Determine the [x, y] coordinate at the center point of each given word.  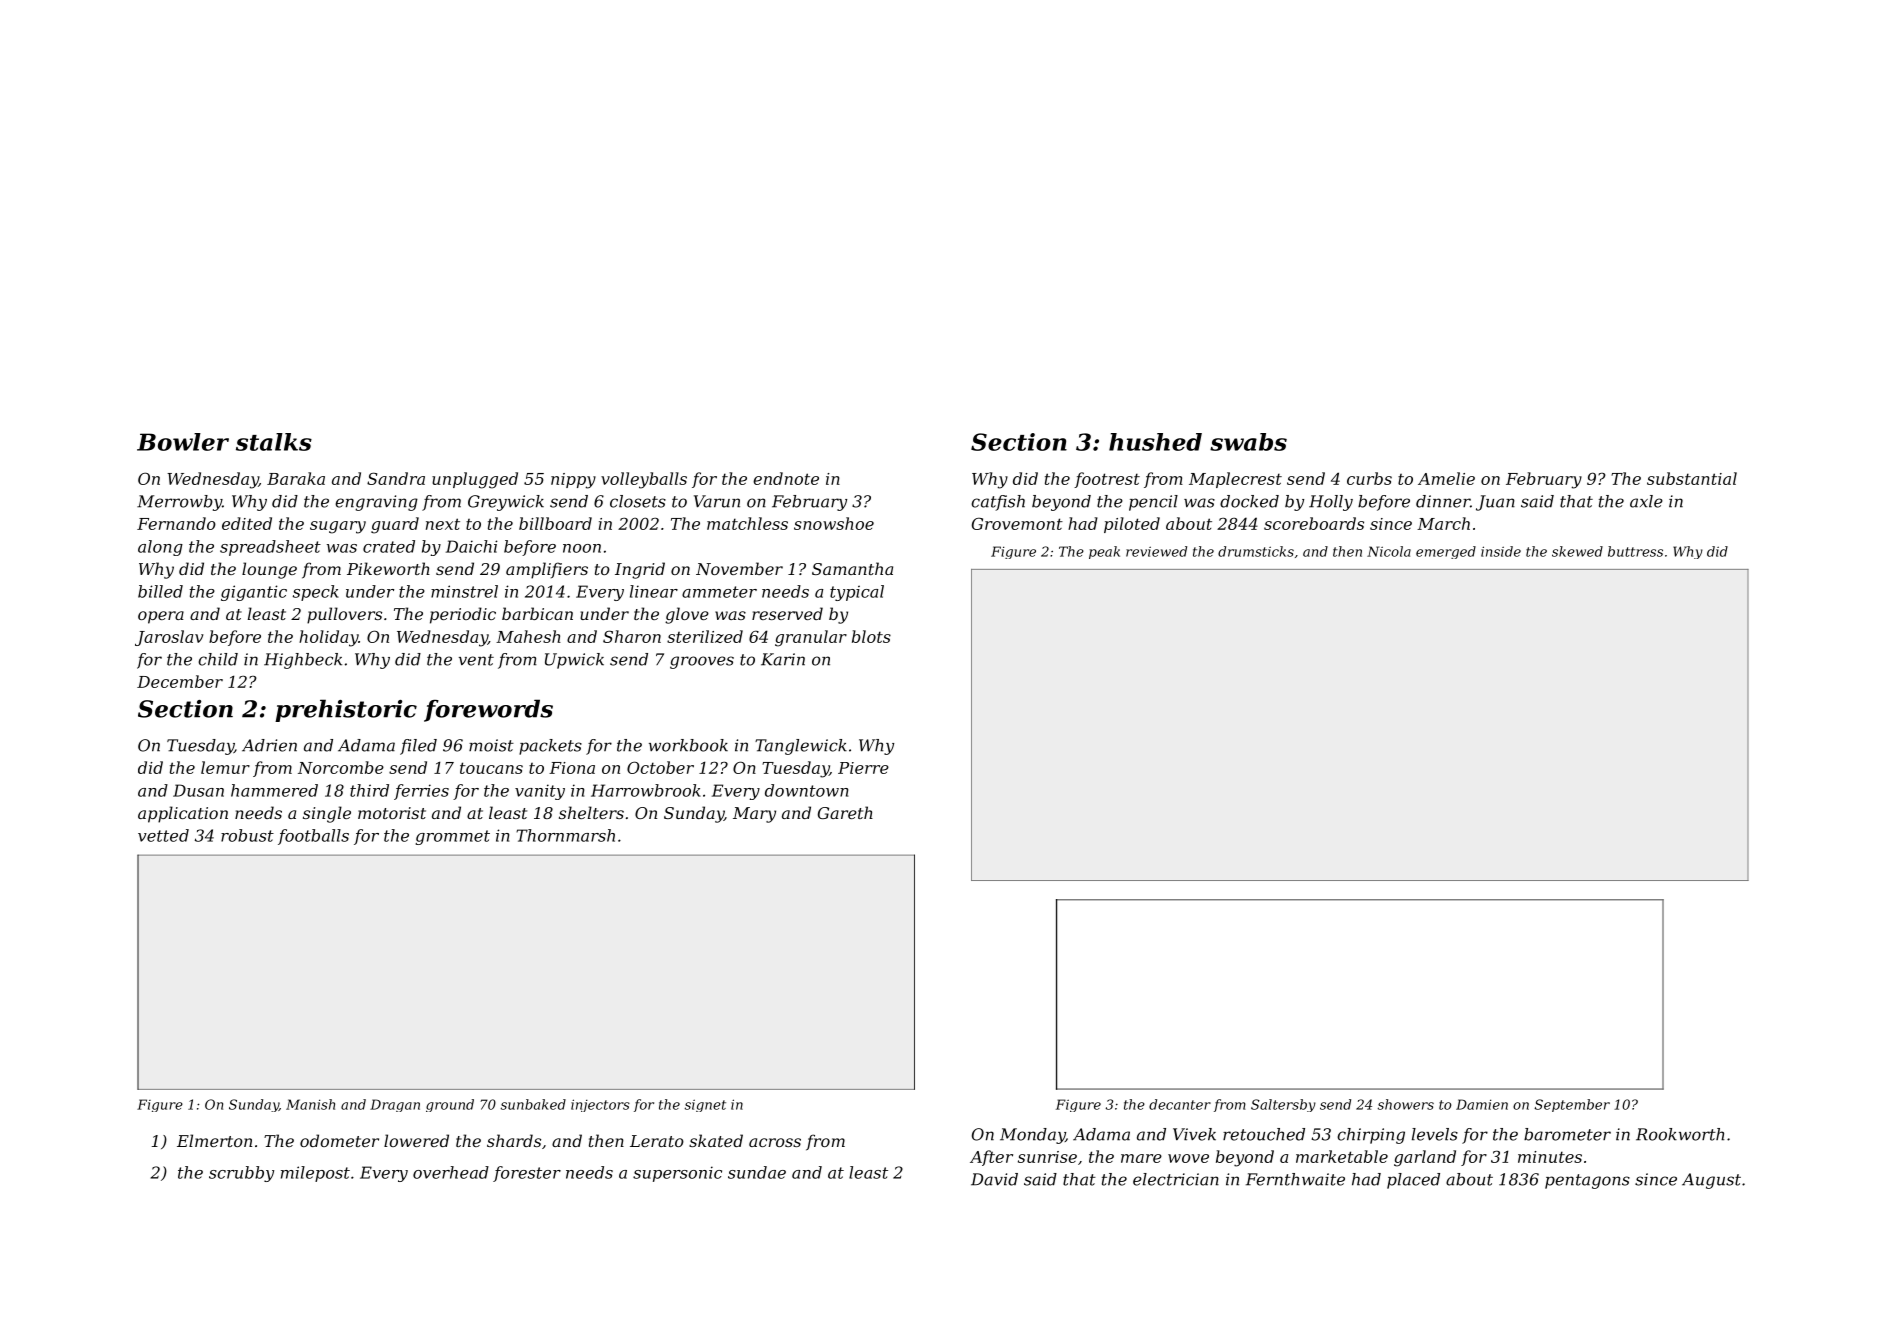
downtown [806, 790]
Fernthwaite [1295, 1179]
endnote [786, 478]
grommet [453, 837]
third [369, 790]
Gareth [845, 812]
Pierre [863, 768]
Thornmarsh [565, 835]
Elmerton [214, 1140]
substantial [1692, 478]
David [994, 1179]
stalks [274, 442]
